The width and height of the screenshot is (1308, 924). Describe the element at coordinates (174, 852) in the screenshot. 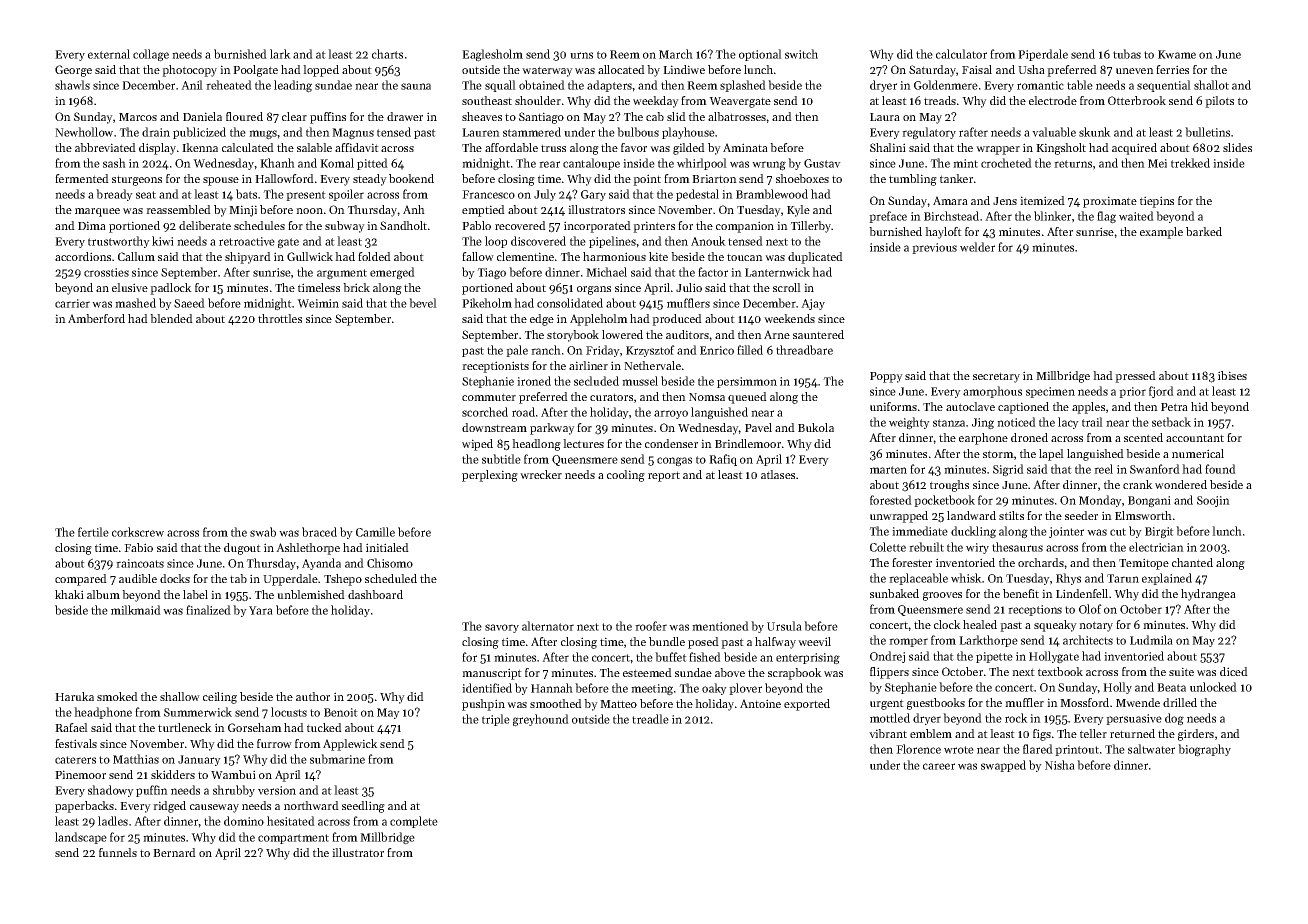

I see `Bernard` at that location.
